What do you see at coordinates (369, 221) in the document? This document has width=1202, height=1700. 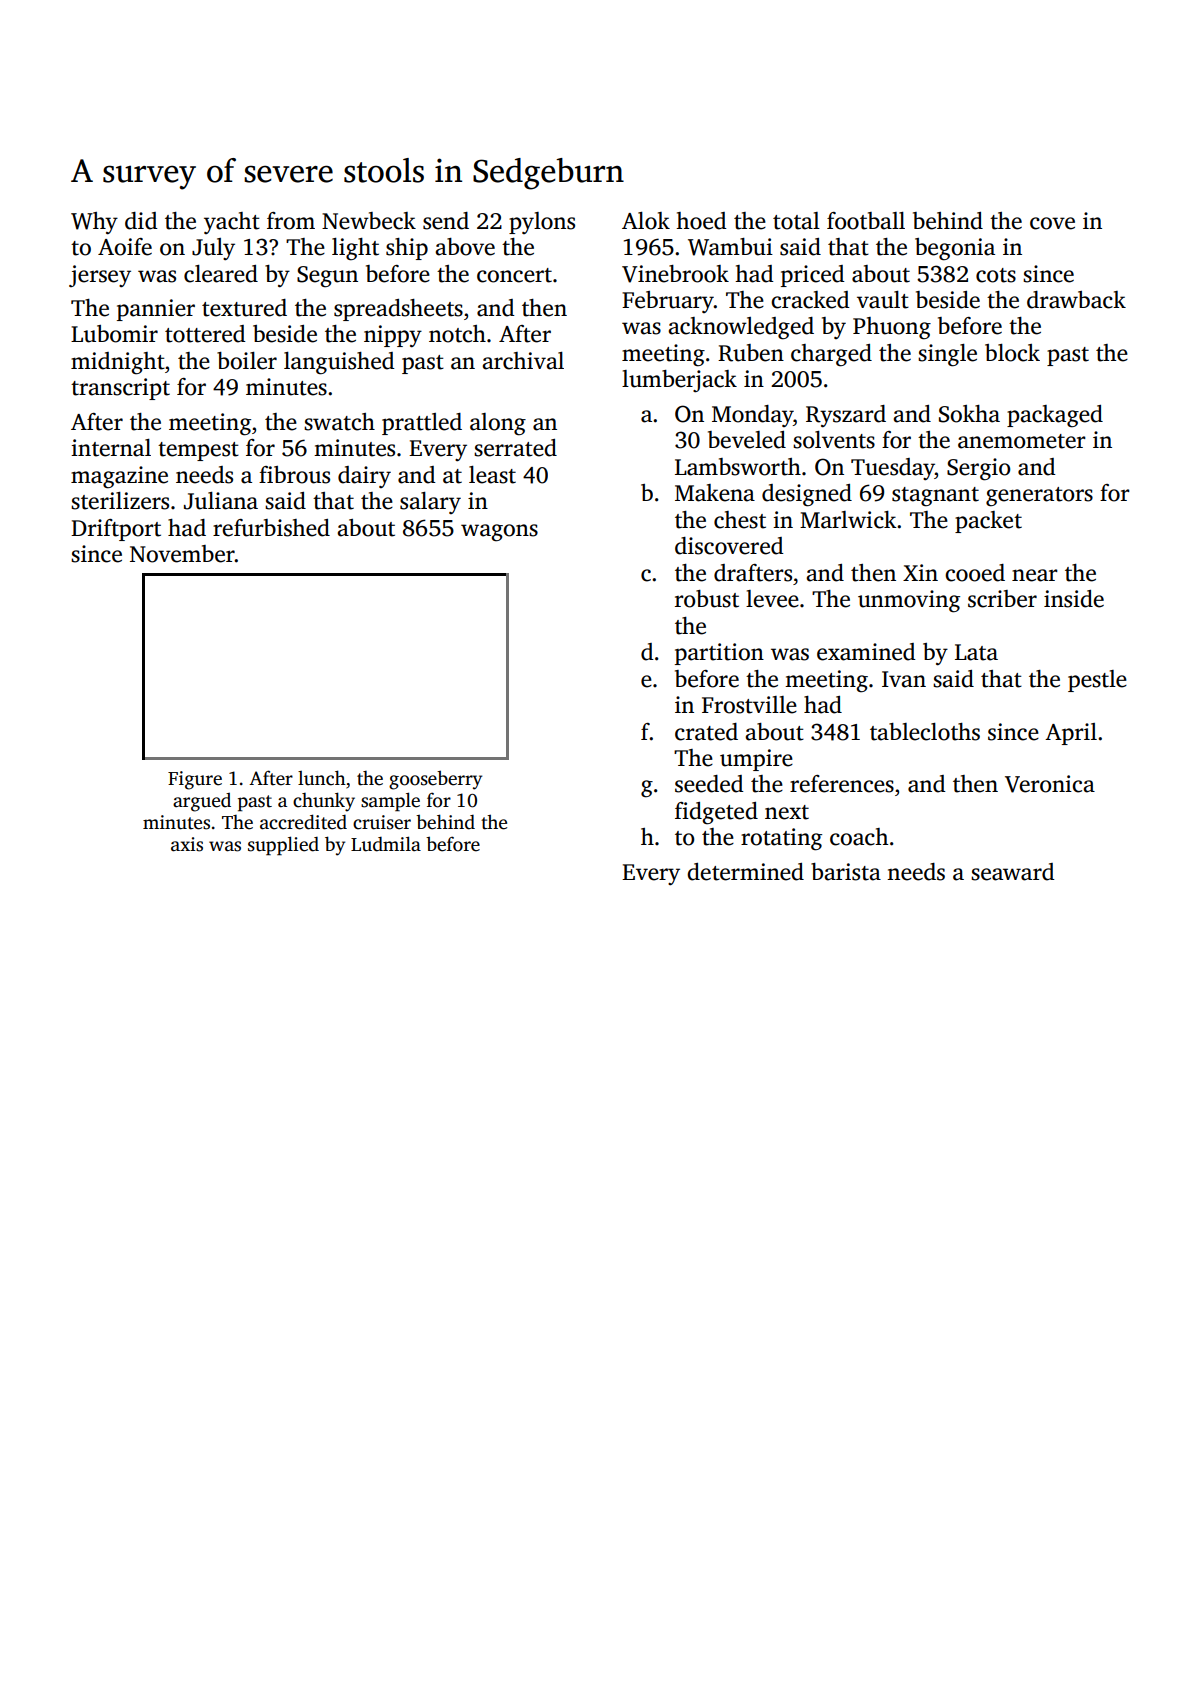 I see `Newbeck` at bounding box center [369, 221].
